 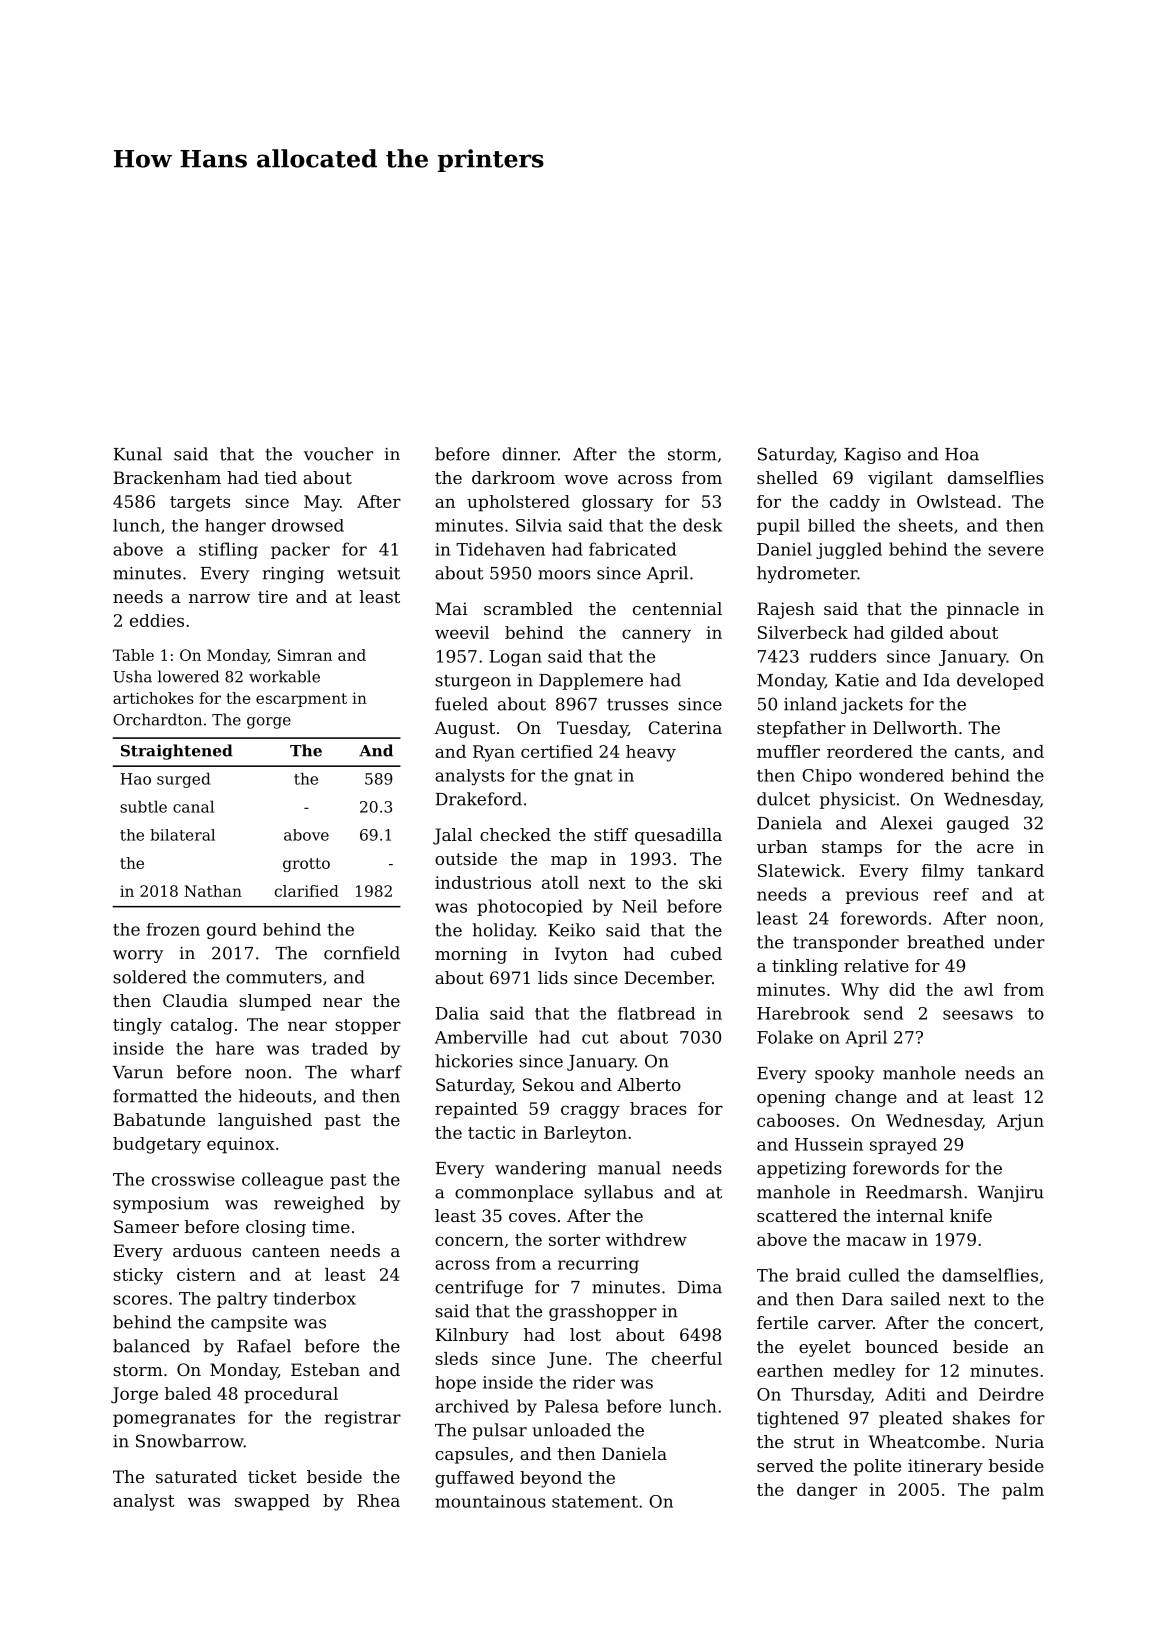 What do you see at coordinates (282, 1180) in the page?
I see `colleague` at bounding box center [282, 1180].
